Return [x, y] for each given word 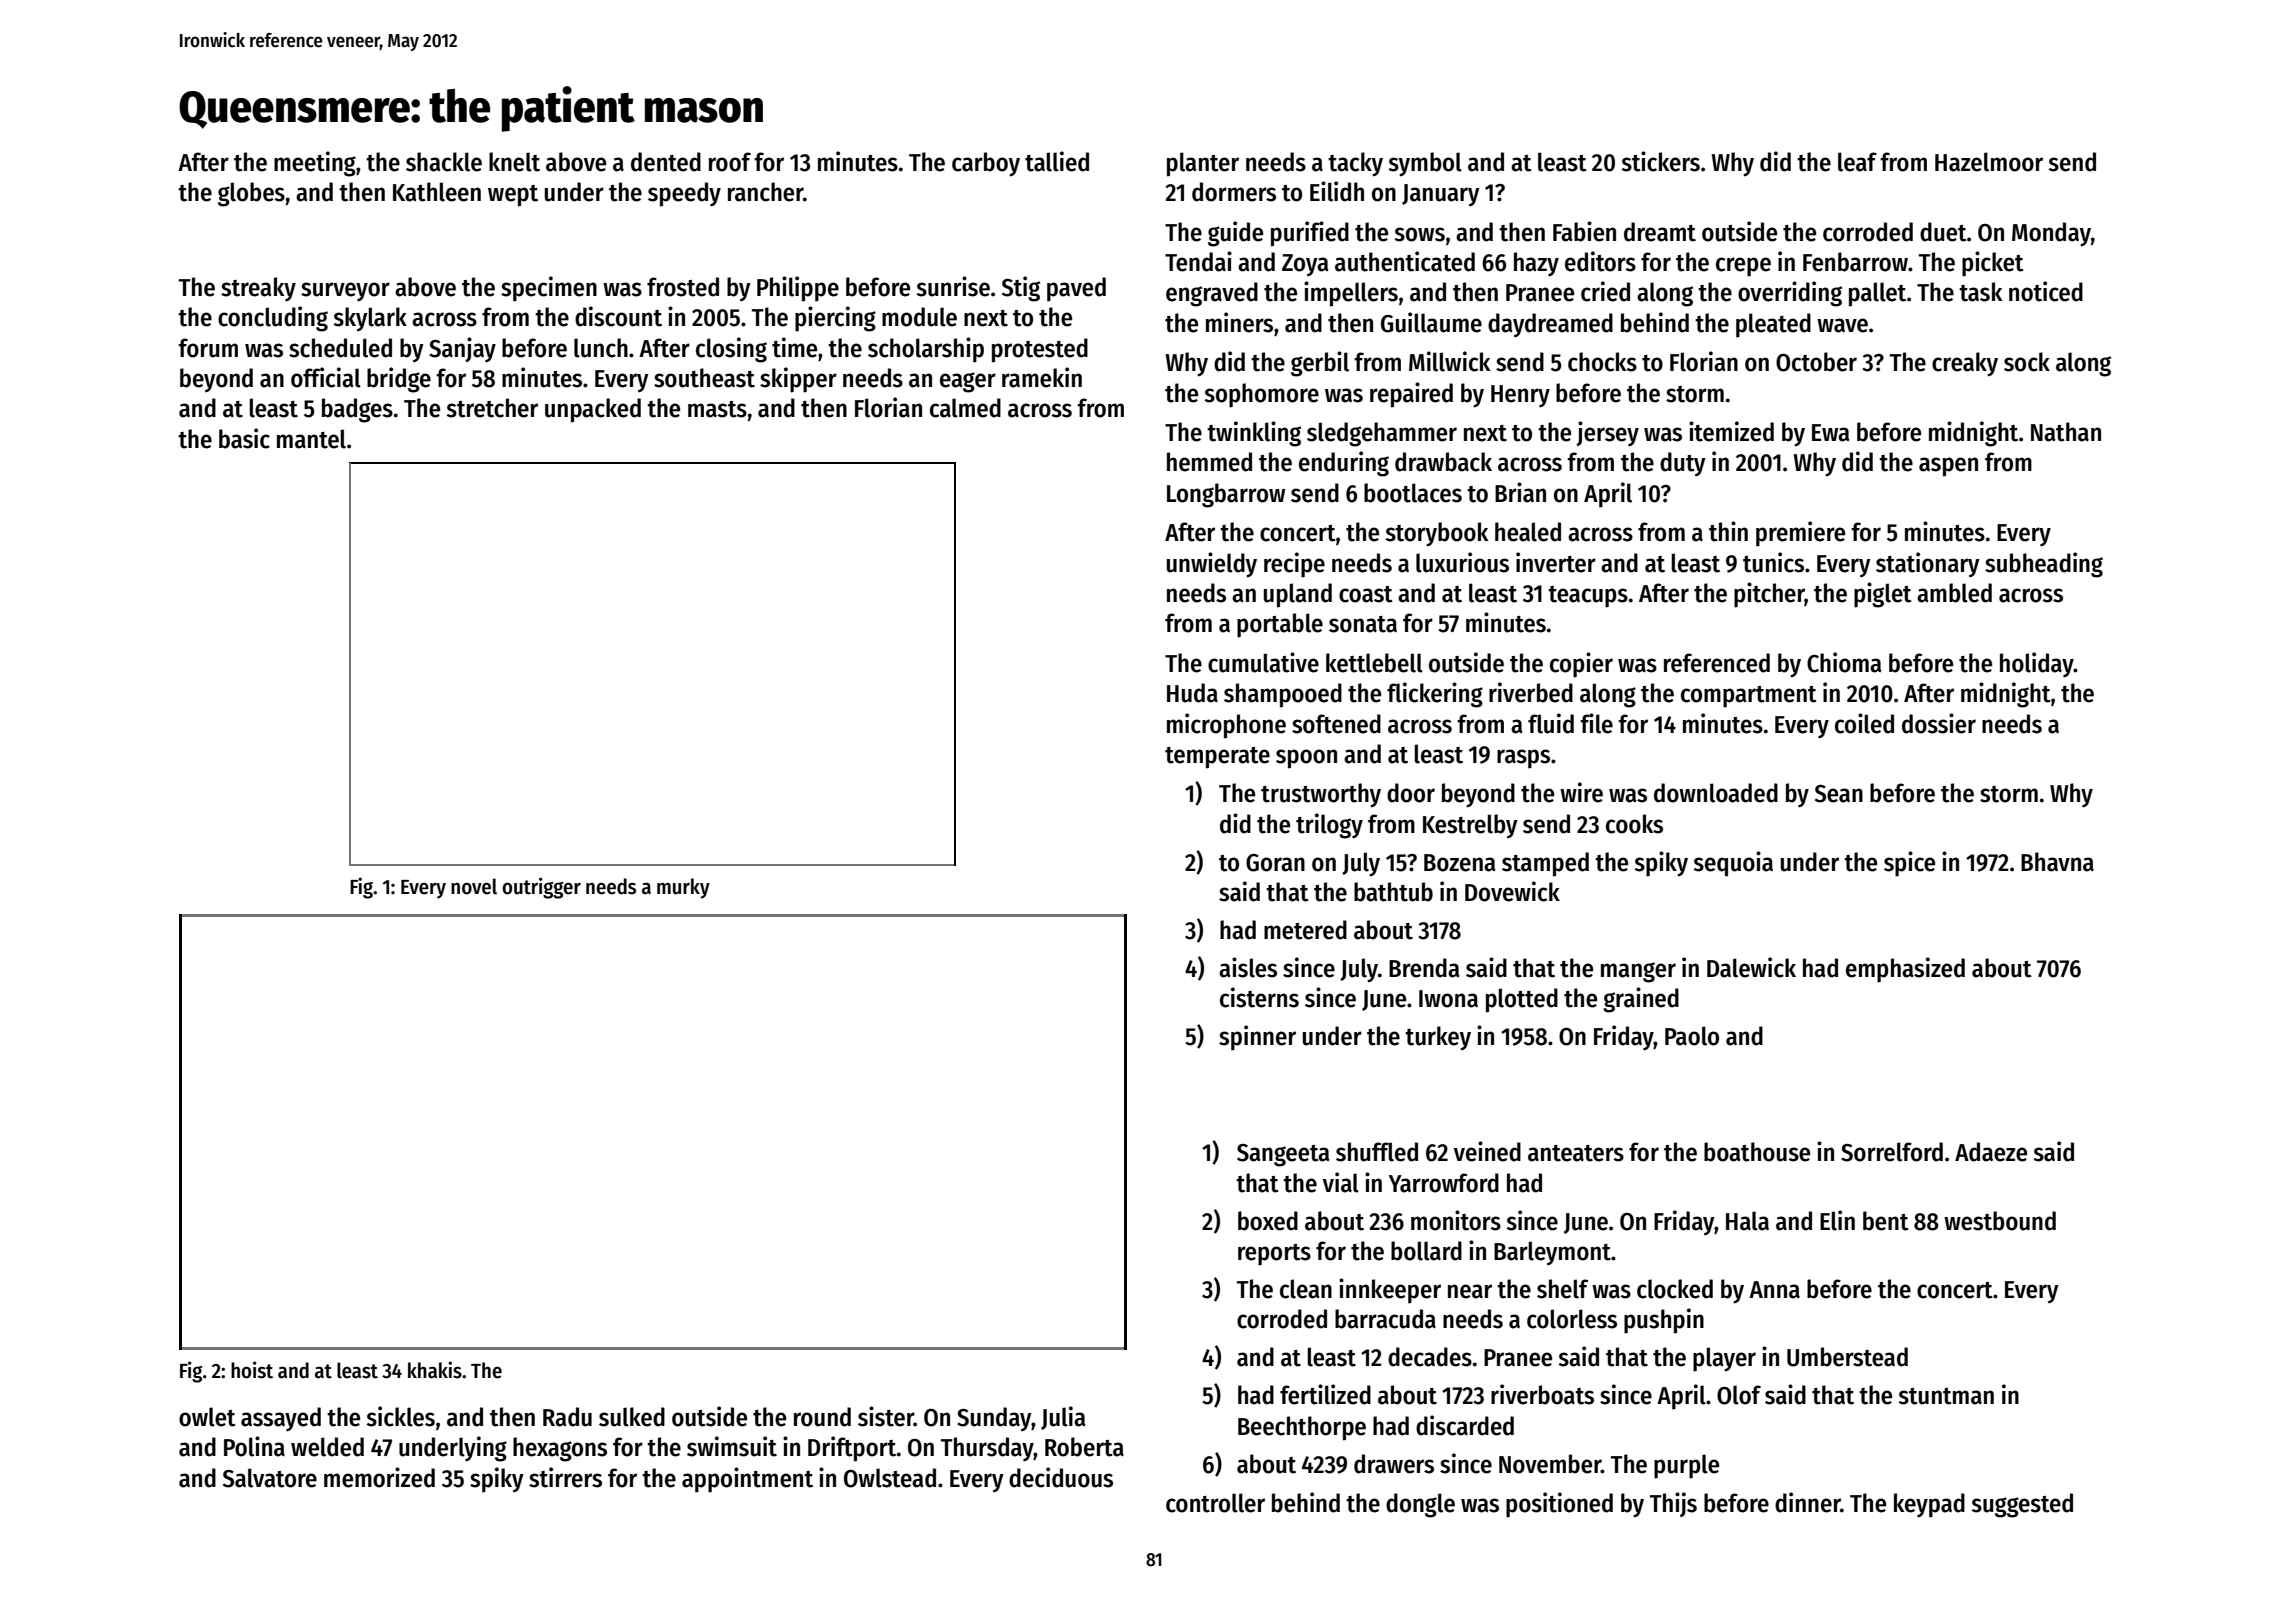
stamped [1545, 864]
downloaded [1716, 793]
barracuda [1385, 1319]
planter [1203, 164]
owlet [207, 1417]
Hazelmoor [1989, 162]
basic [244, 438]
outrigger [541, 888]
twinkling [1254, 434]
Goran [1275, 863]
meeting [315, 164]
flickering [1435, 695]
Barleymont [1552, 1253]
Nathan [2066, 432]
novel [474, 886]
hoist [252, 1370]
